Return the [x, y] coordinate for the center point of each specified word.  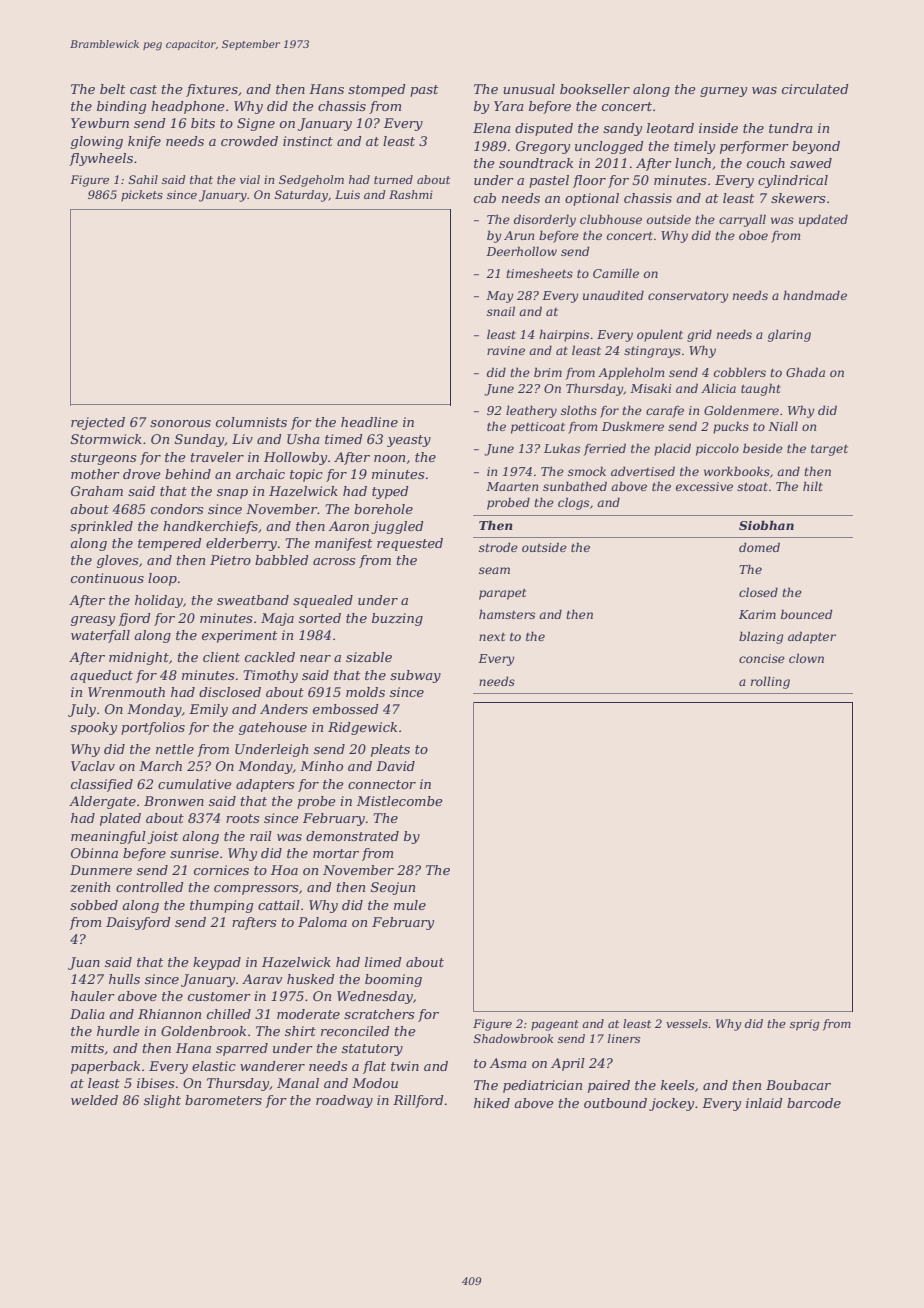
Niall [783, 426]
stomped [377, 90]
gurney [723, 92]
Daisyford [138, 923]
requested [410, 544]
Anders [284, 709]
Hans [326, 89]
